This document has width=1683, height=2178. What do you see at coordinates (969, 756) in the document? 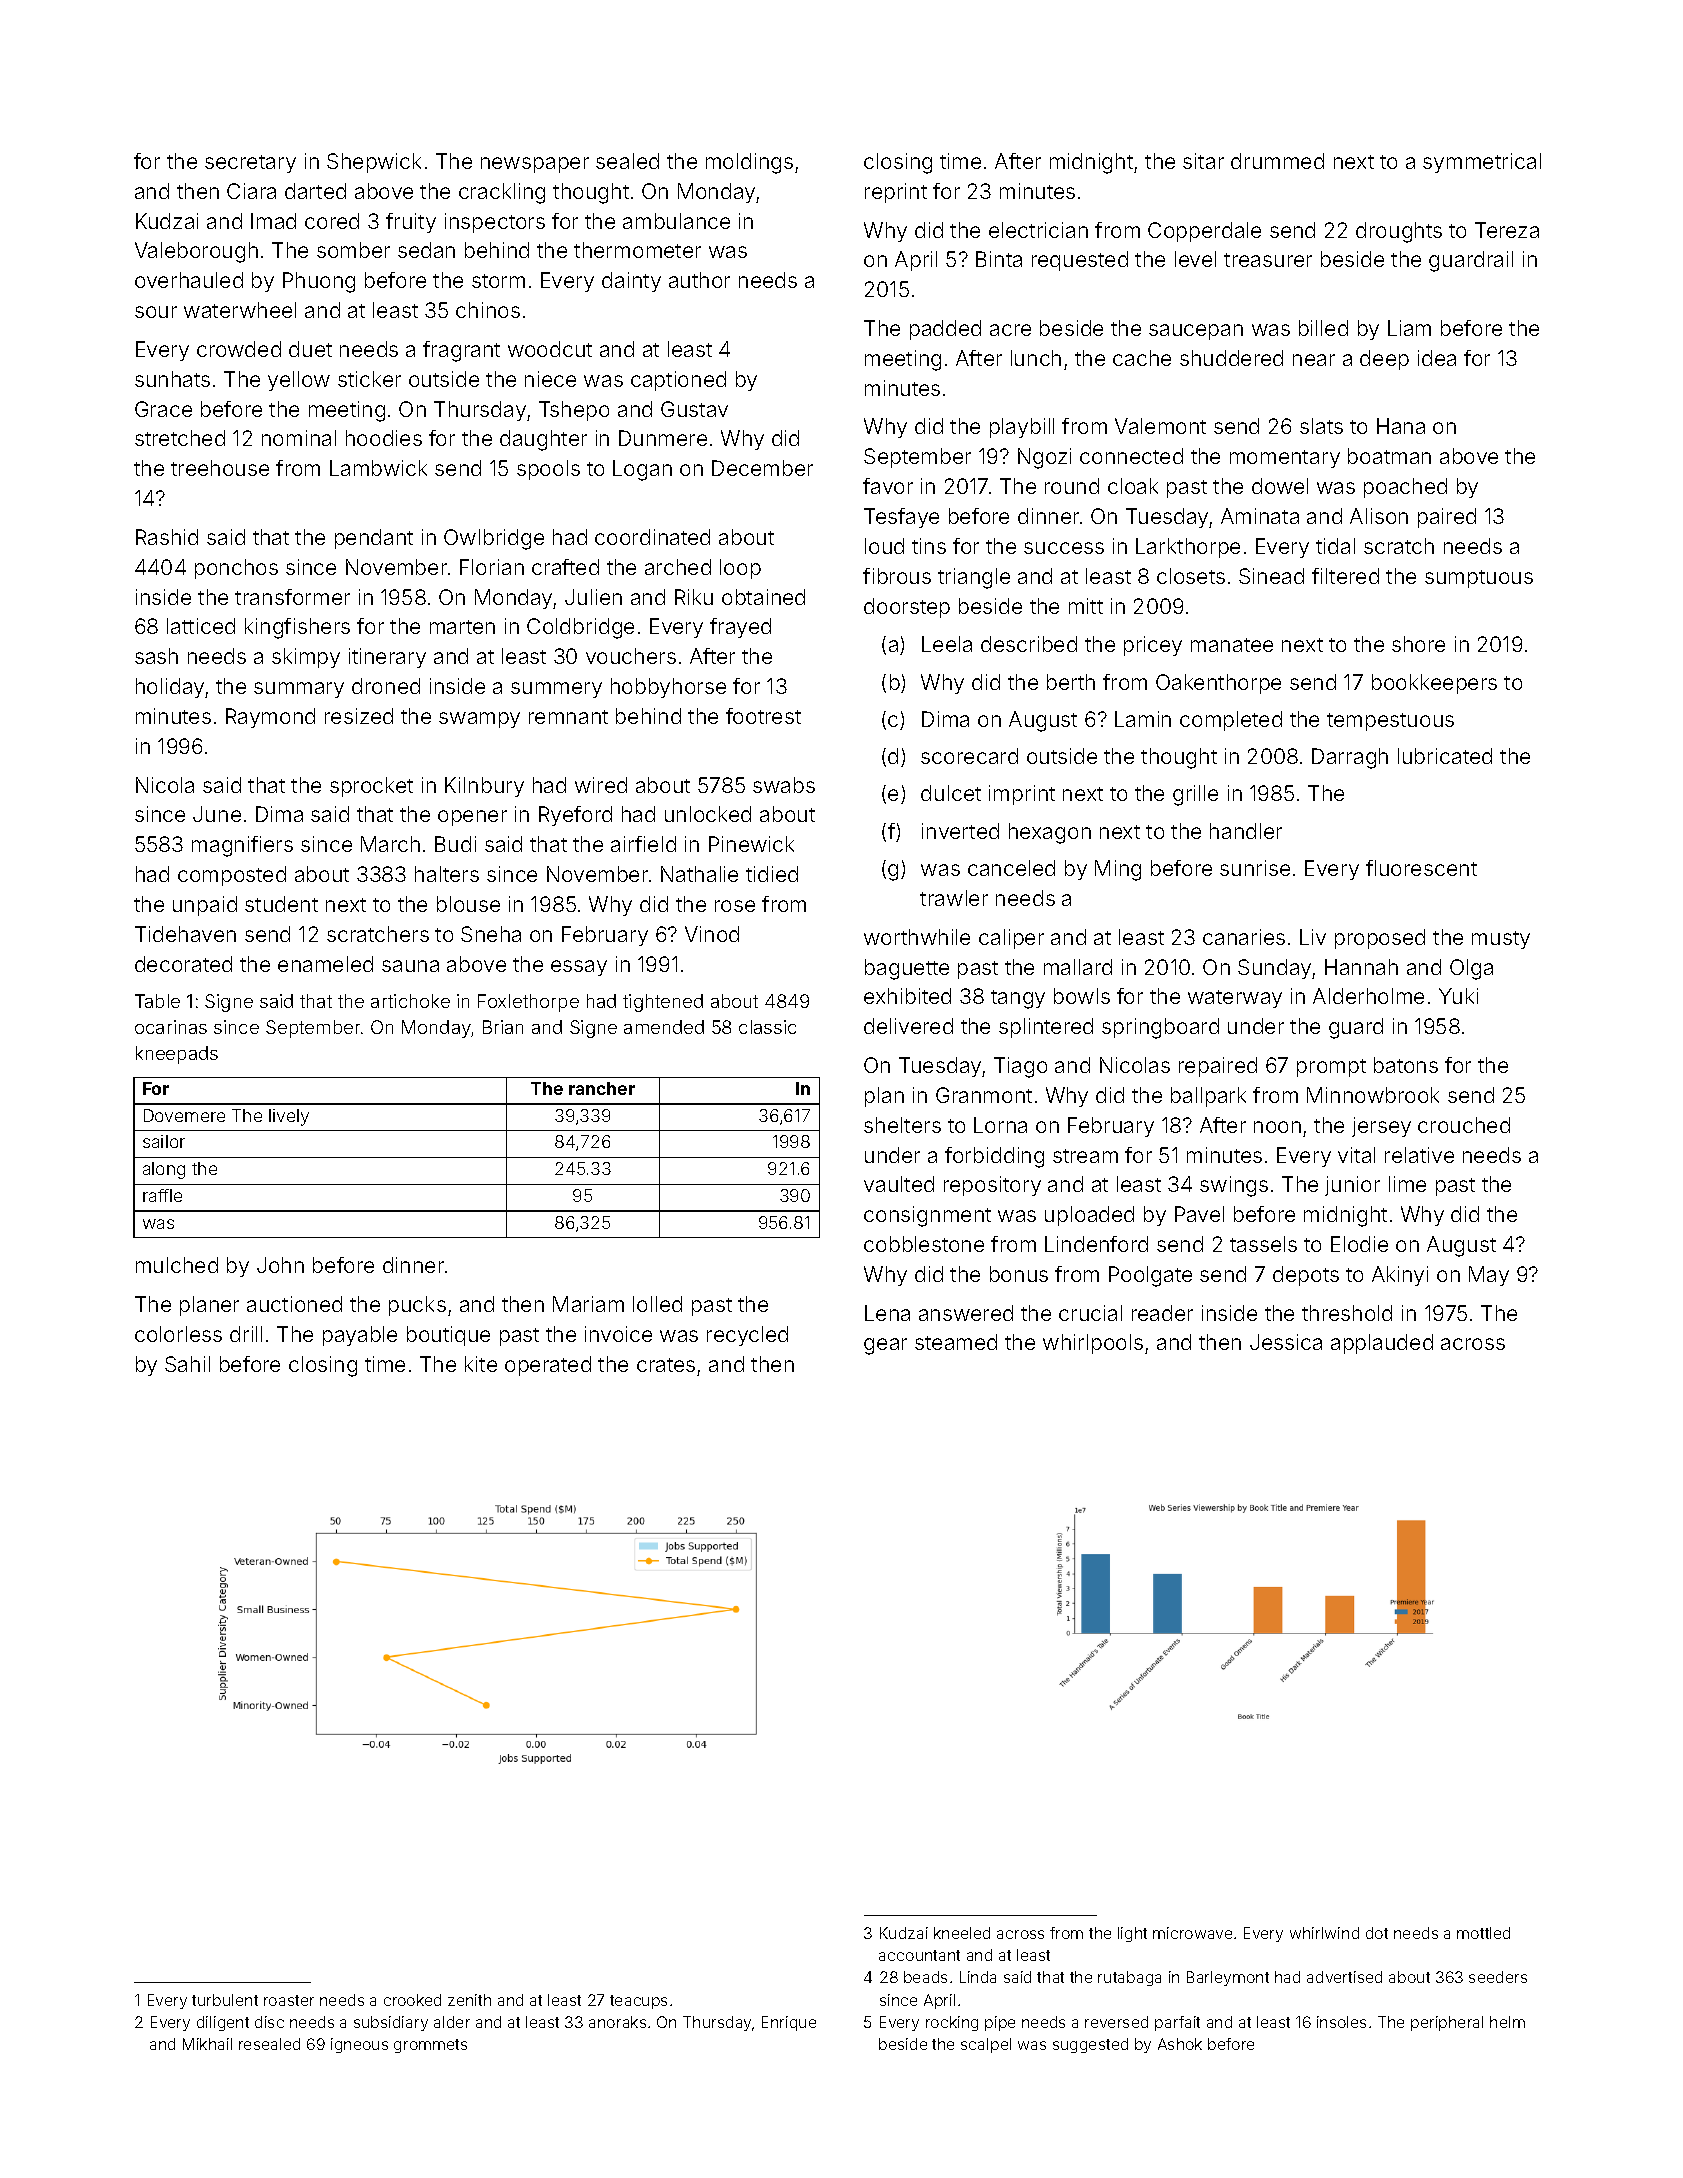
I see `scorecard` at bounding box center [969, 756].
